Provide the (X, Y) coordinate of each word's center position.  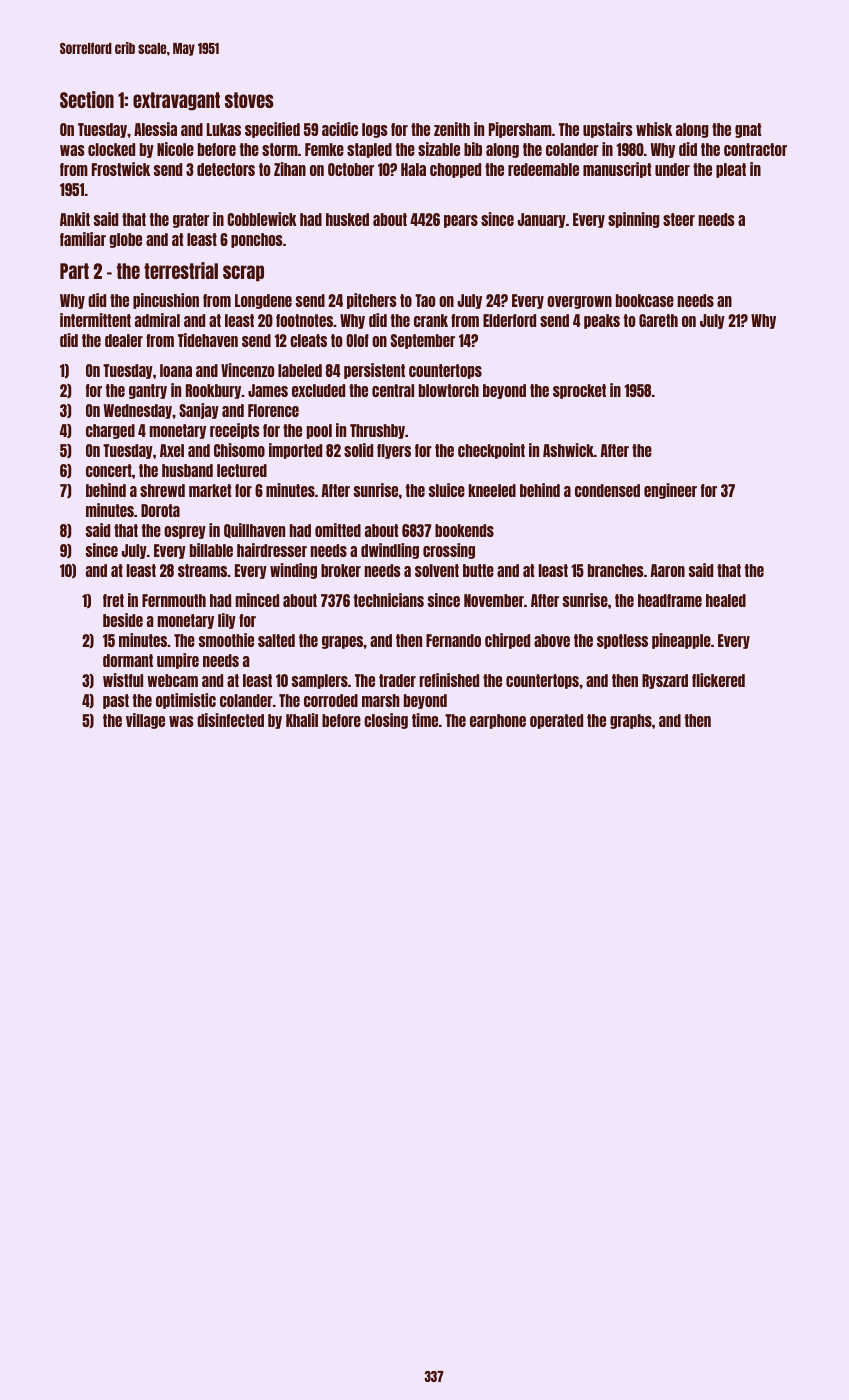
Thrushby (377, 431)
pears (461, 221)
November (494, 600)
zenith (452, 129)
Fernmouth (174, 600)
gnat (748, 130)
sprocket (579, 391)
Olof (357, 340)
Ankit (75, 219)
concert (109, 470)
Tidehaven (208, 340)
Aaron (668, 570)
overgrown (579, 302)
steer (679, 219)
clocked (111, 149)
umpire (178, 661)
